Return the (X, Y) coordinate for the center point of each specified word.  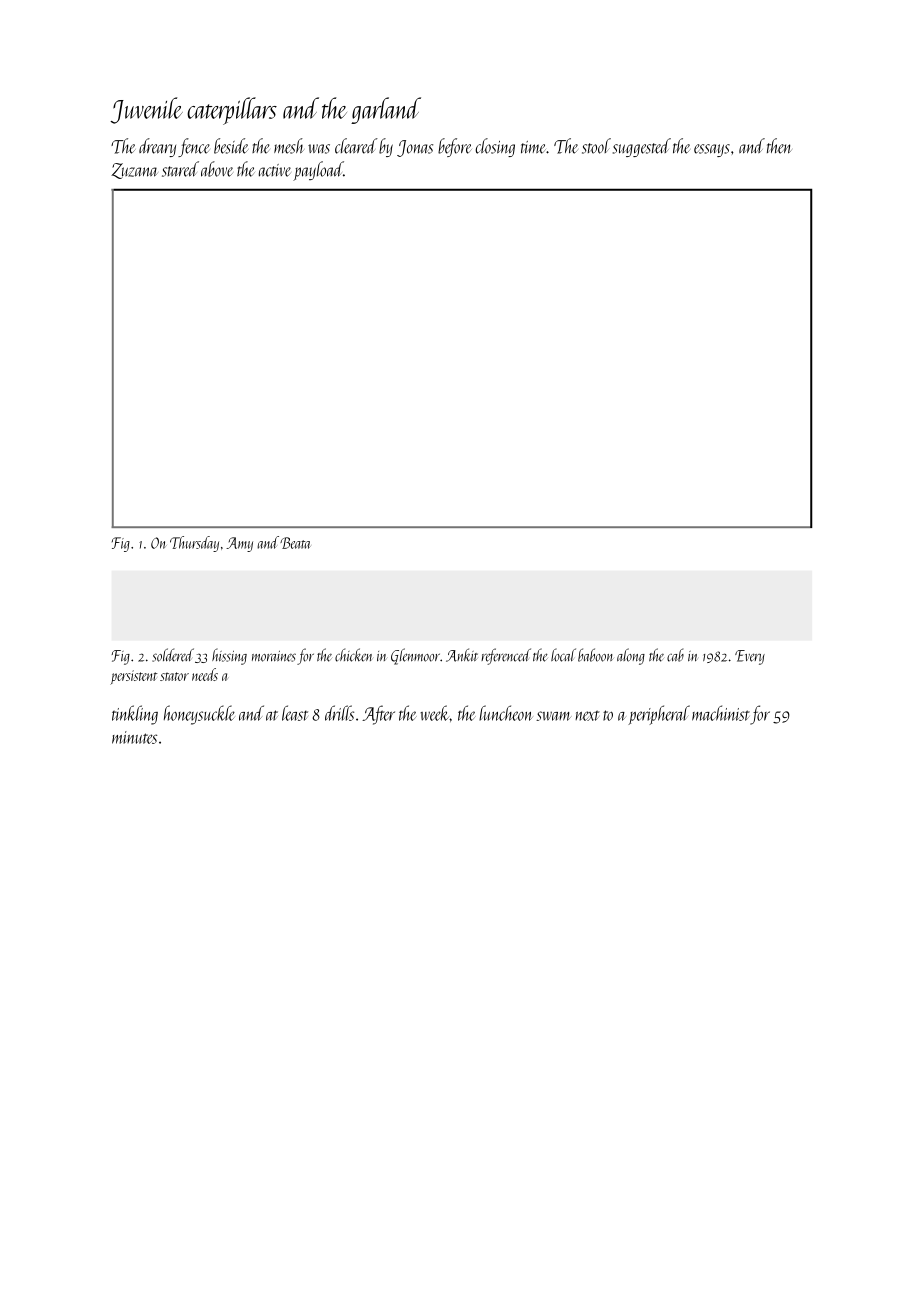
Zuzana (134, 171)
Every (750, 657)
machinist (721, 713)
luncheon (506, 713)
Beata (295, 543)
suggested (642, 147)
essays (712, 150)
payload (318, 171)
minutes (134, 737)
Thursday (194, 544)
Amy (239, 544)
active (275, 170)
